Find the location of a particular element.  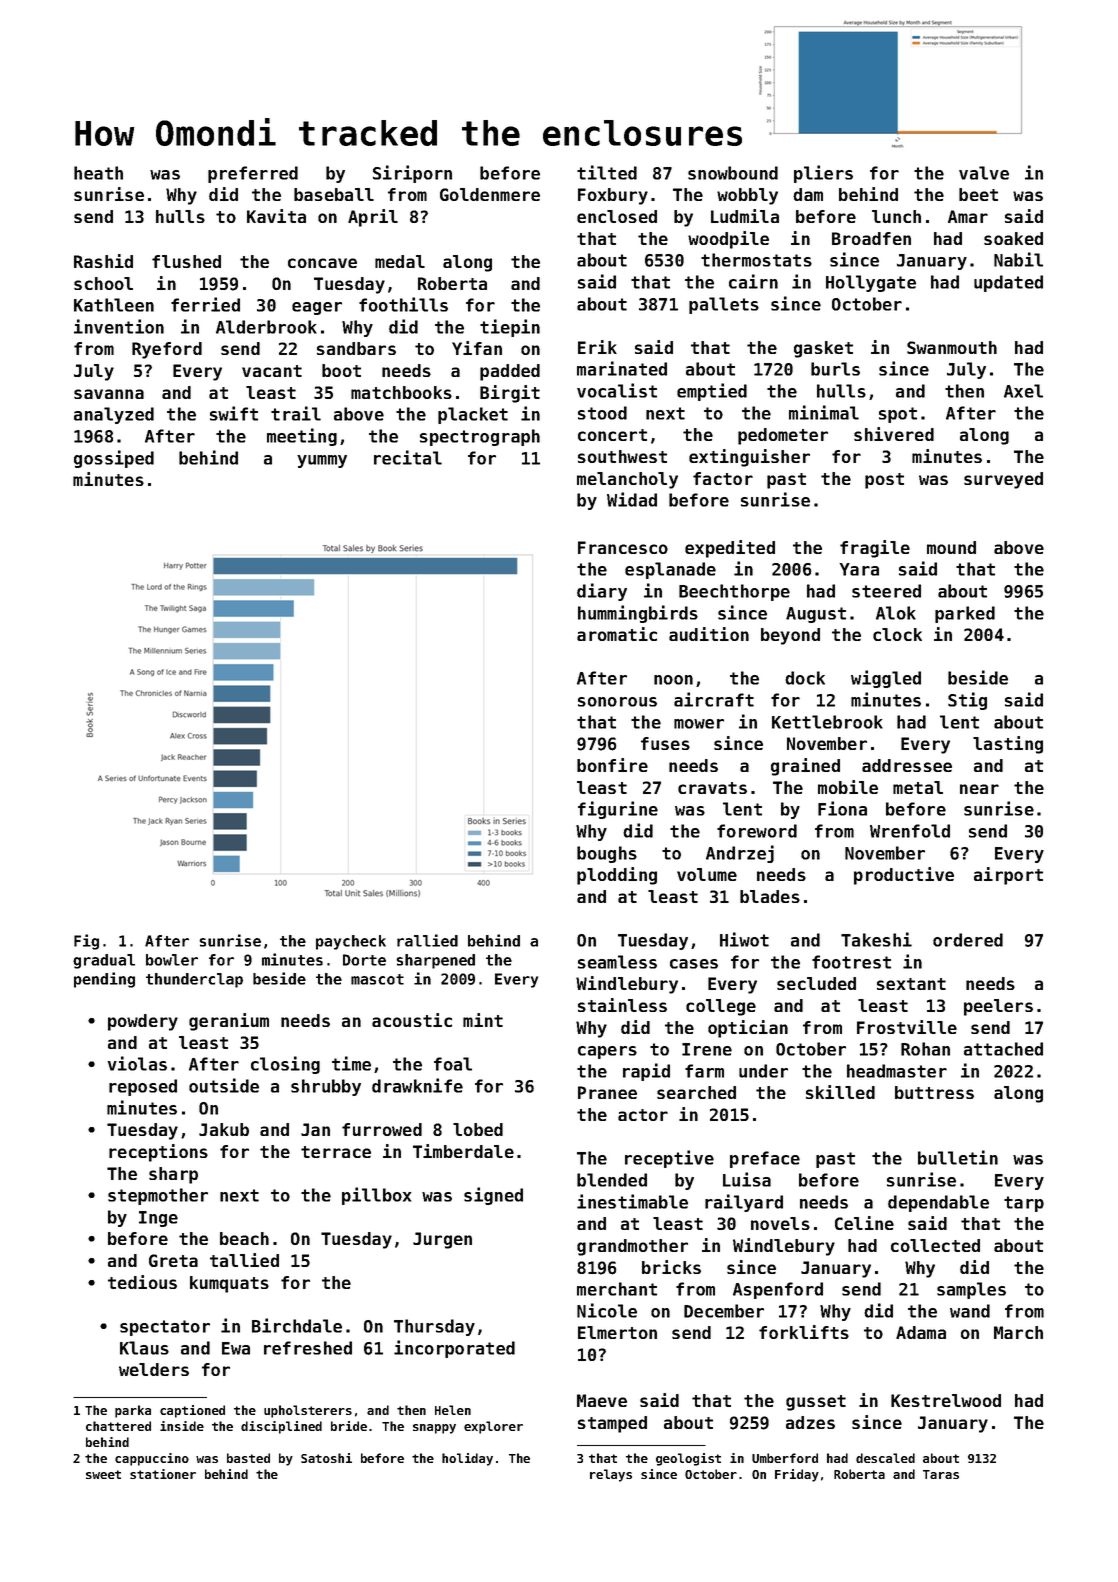

minimal is located at coordinates (824, 412).
